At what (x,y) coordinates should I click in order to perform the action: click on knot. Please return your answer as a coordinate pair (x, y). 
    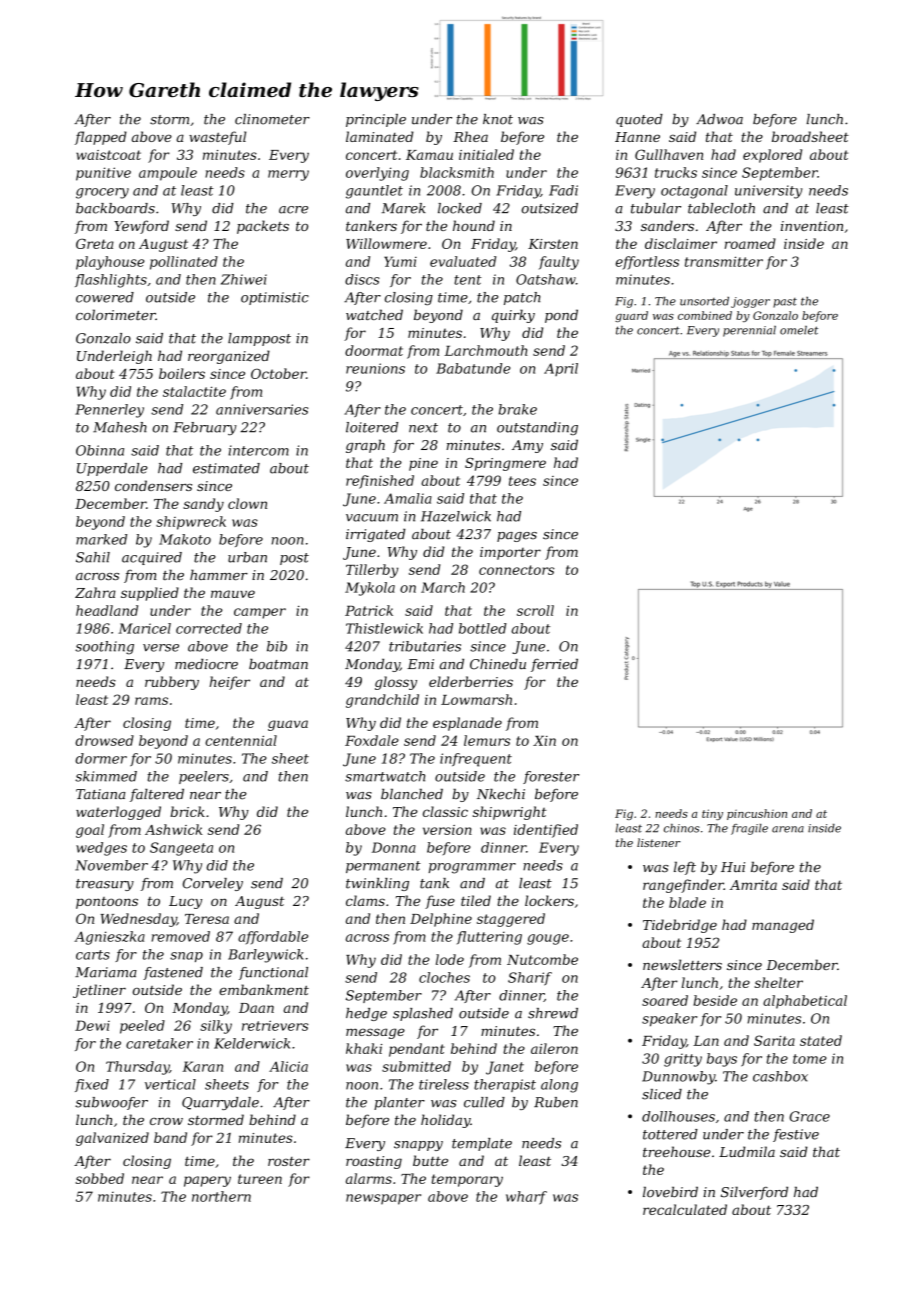
    Looking at the image, I should click on (498, 119).
